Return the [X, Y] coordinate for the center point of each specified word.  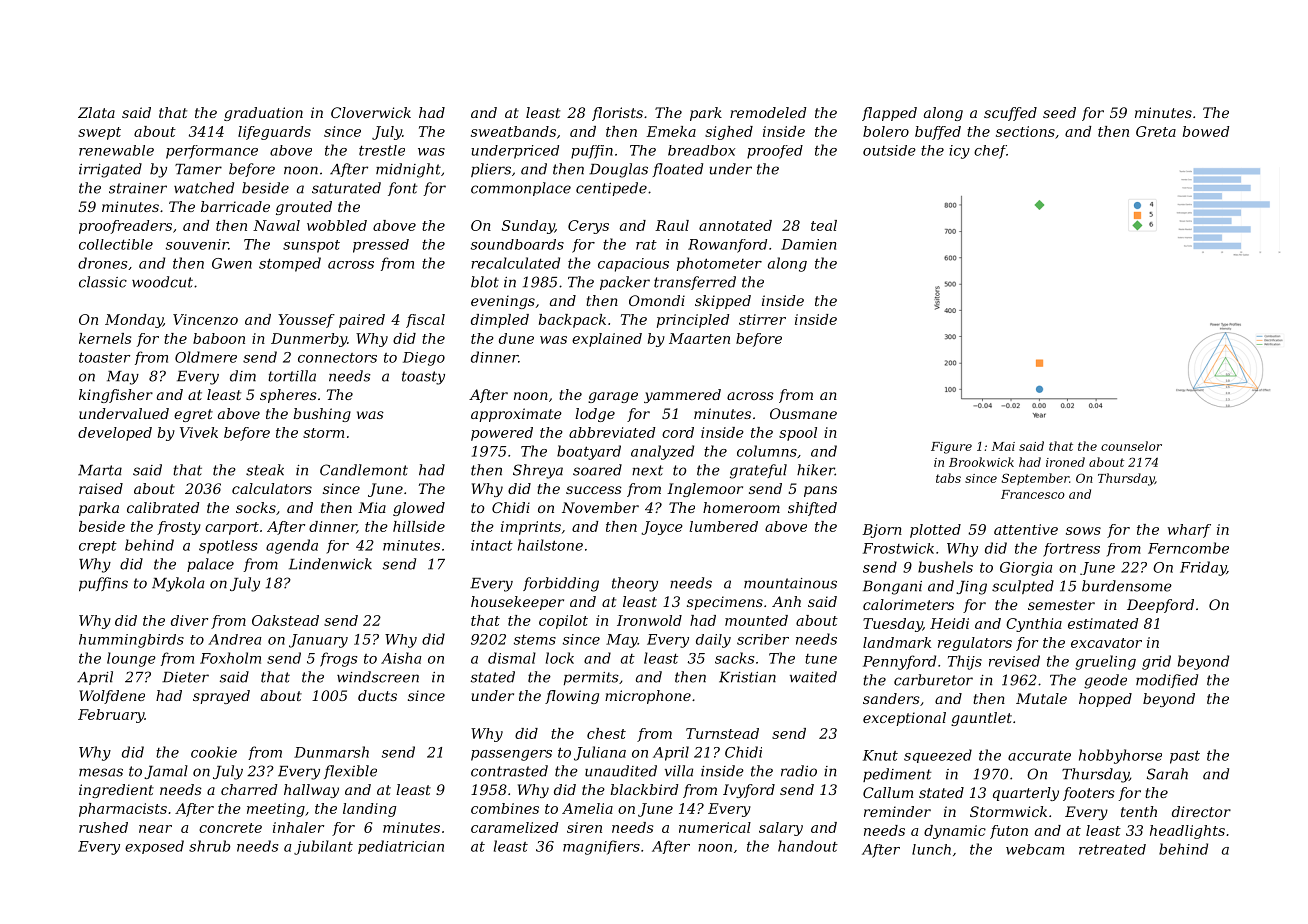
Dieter [185, 677]
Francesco [1033, 494]
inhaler [298, 827]
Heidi [949, 623]
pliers [491, 170]
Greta [1156, 131]
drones [102, 263]
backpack [572, 321]
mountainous [790, 583]
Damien [808, 244]
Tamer [198, 169]
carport [232, 528]
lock [560, 658]
